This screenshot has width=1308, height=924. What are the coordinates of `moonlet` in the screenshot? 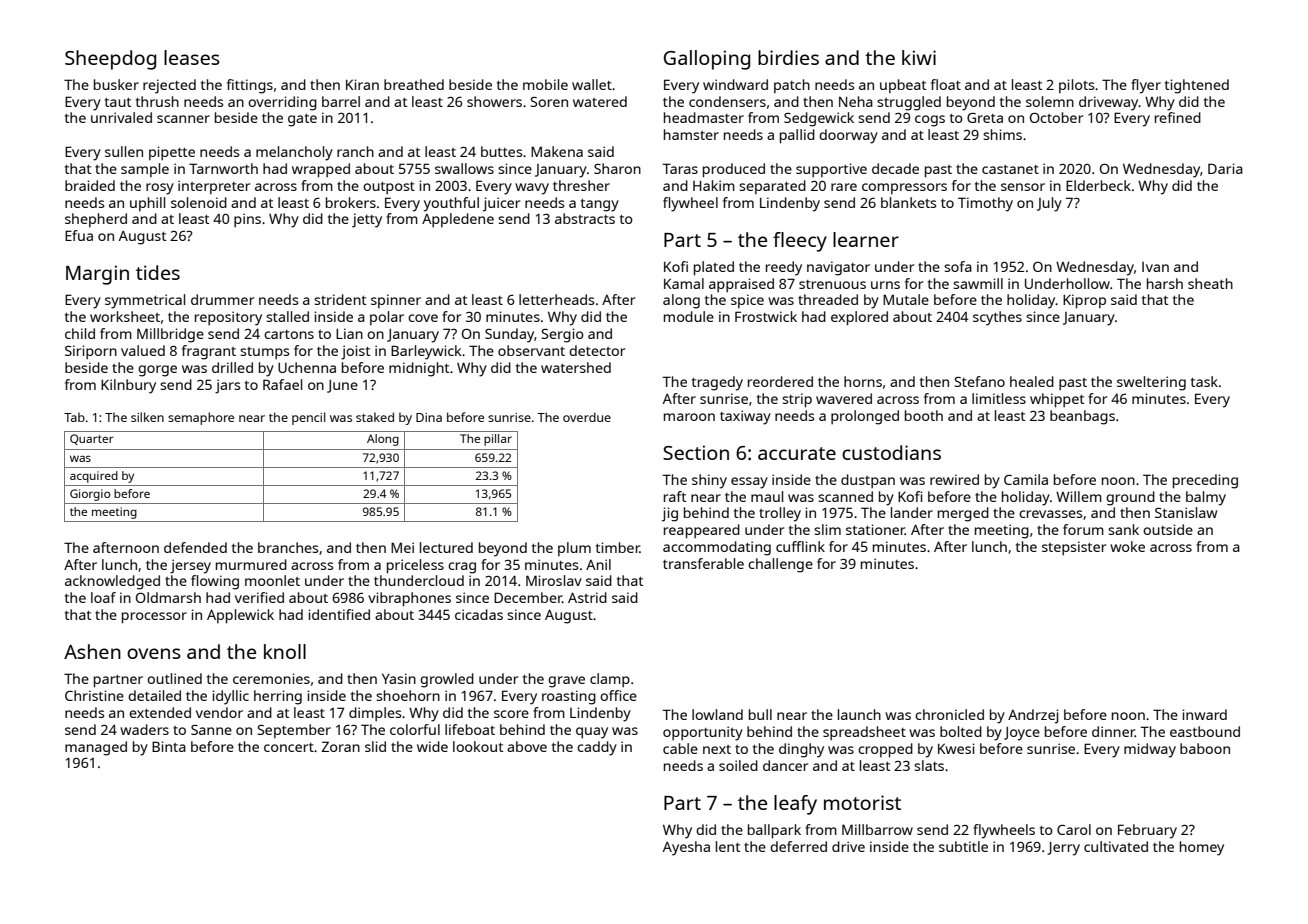 It's located at (272, 580).
